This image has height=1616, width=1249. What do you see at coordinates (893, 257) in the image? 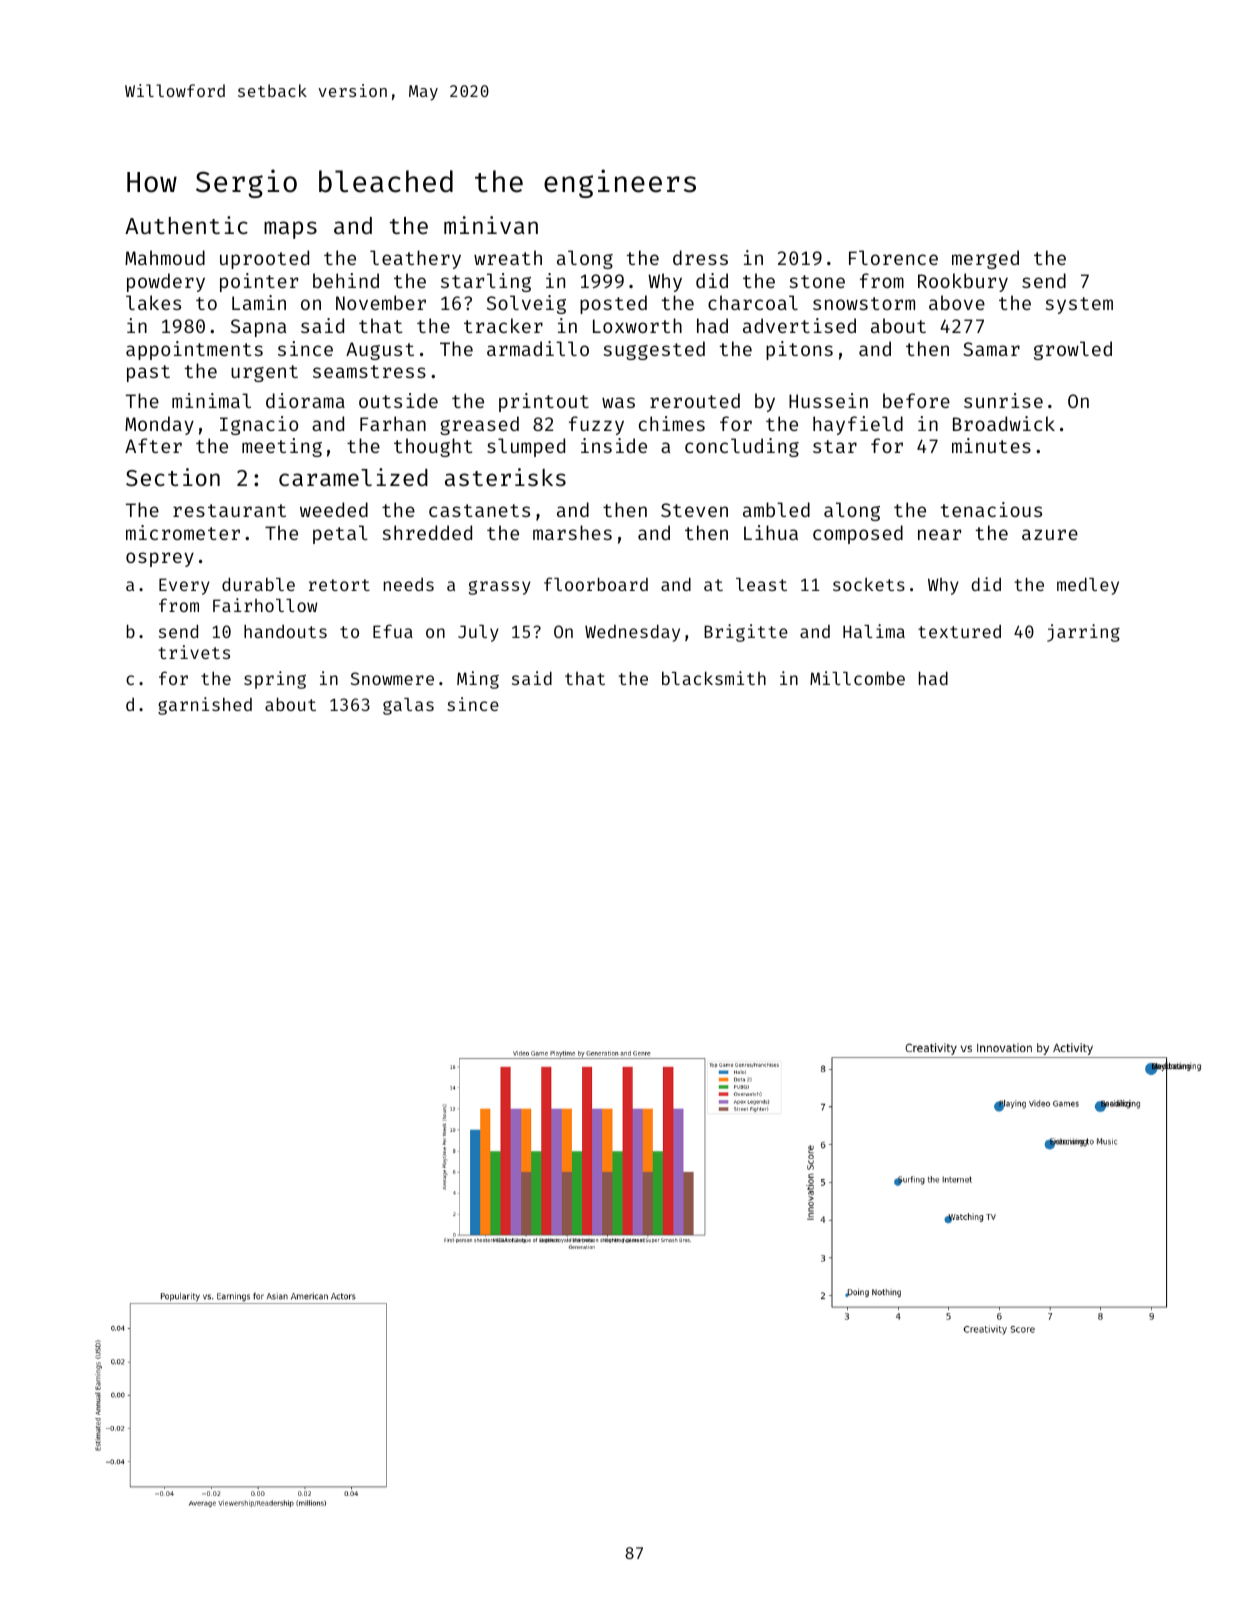
I see `Florence` at bounding box center [893, 257].
